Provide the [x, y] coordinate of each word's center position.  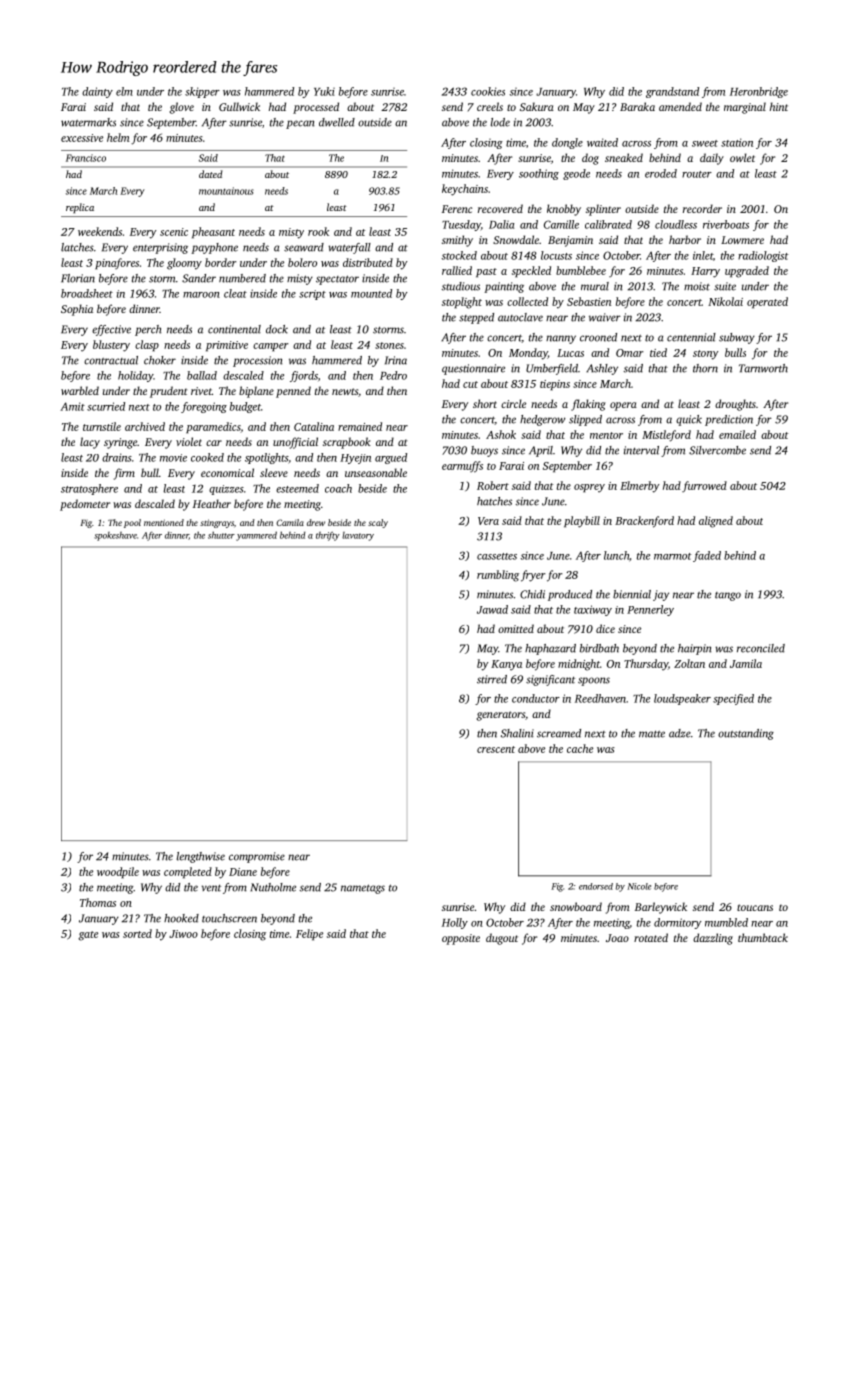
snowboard [576, 906]
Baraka [637, 106]
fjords [304, 376]
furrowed [704, 486]
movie [173, 458]
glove [182, 108]
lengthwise [200, 857]
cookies [488, 91]
